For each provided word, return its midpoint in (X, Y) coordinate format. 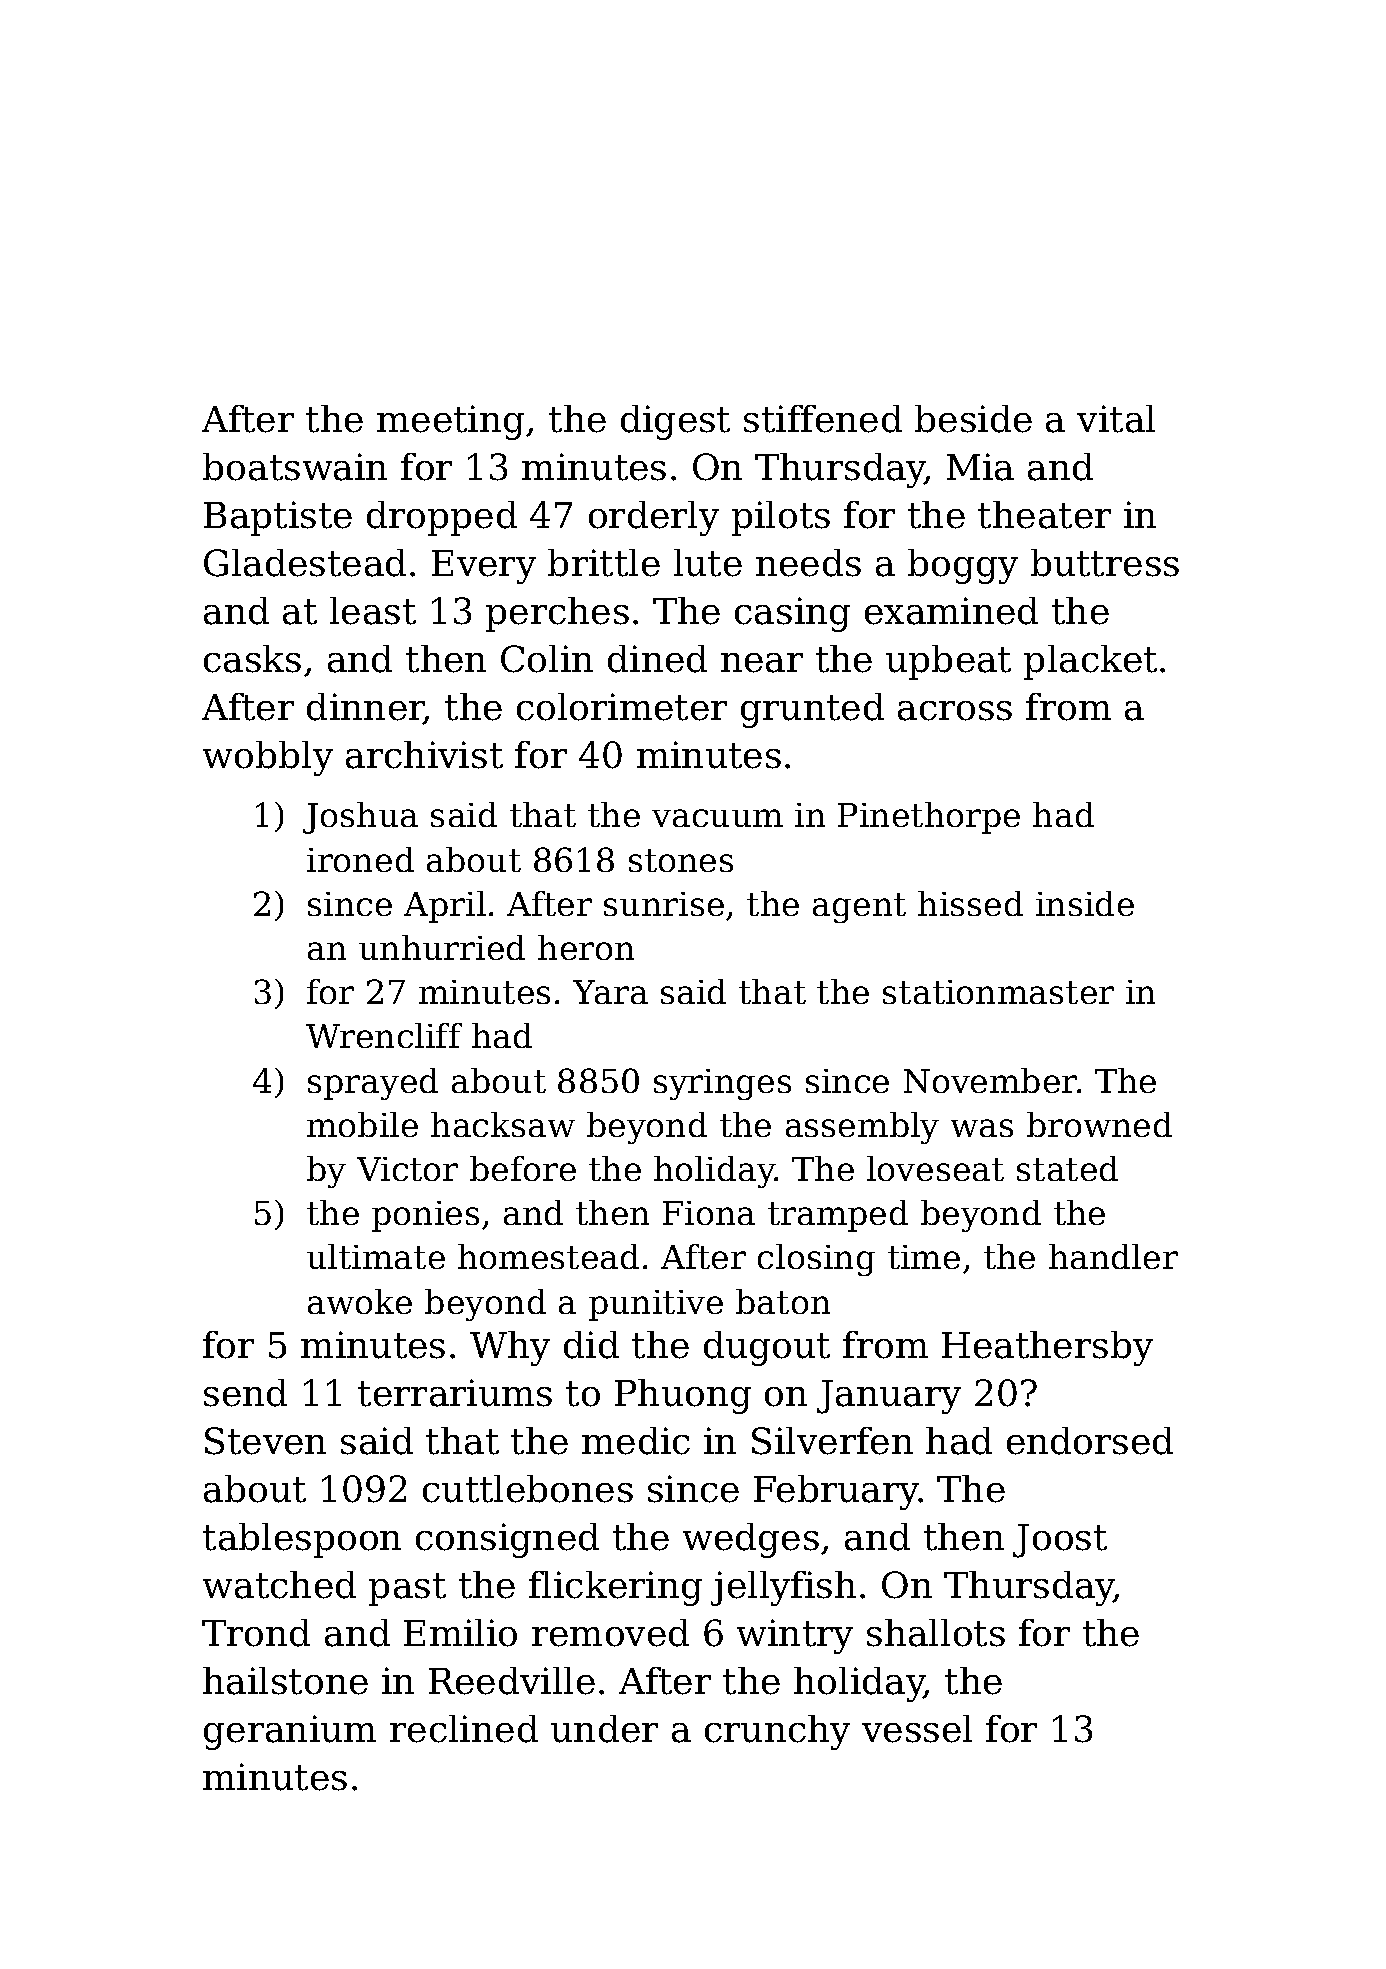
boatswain (295, 467)
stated (1067, 1168)
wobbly (268, 758)
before (523, 1168)
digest (675, 422)
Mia (980, 467)
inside (1085, 903)
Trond (256, 1633)
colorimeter (622, 707)
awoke (360, 1301)
